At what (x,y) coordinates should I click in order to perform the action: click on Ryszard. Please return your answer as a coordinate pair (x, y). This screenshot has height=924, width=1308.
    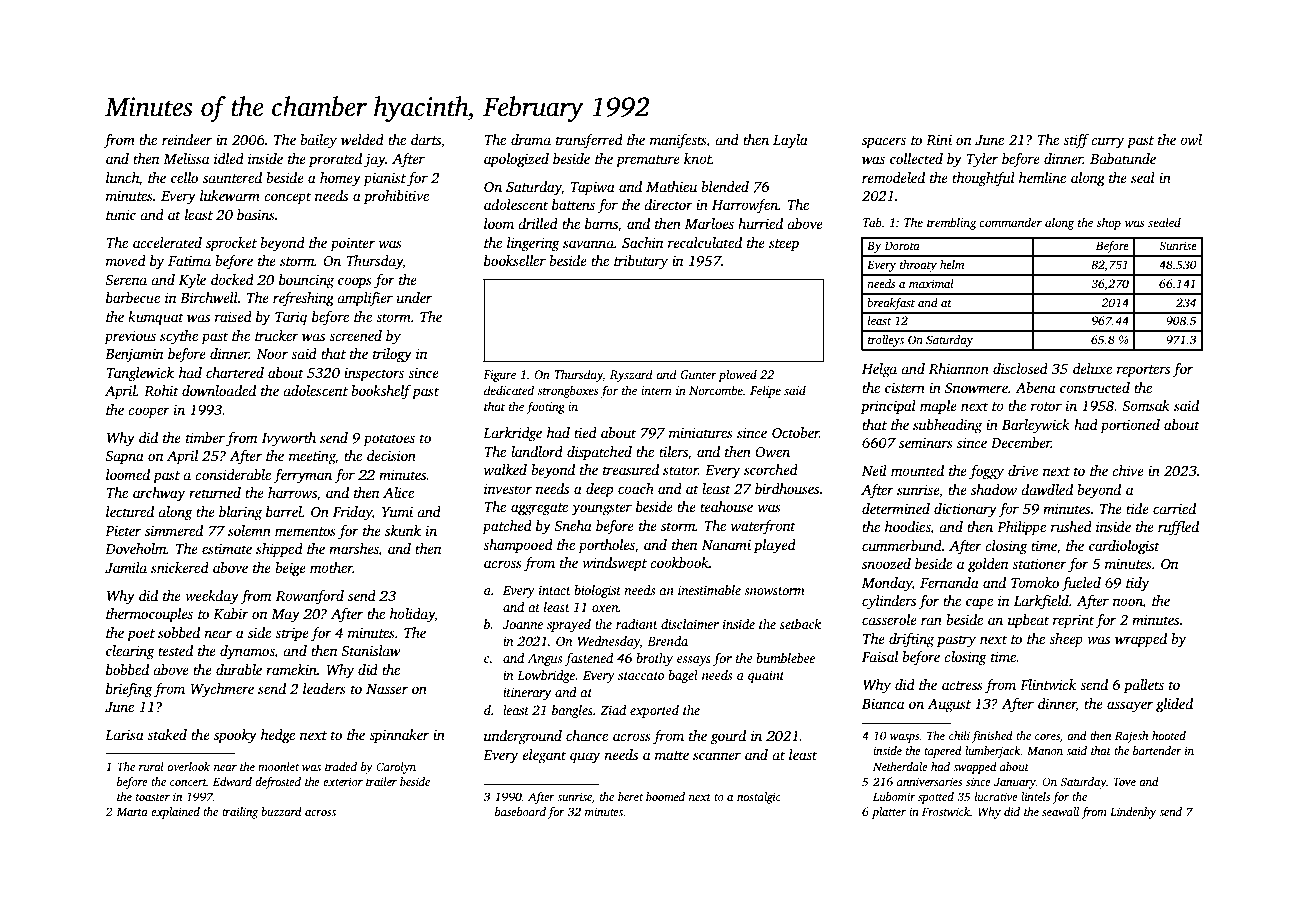
    Looking at the image, I should click on (631, 375).
